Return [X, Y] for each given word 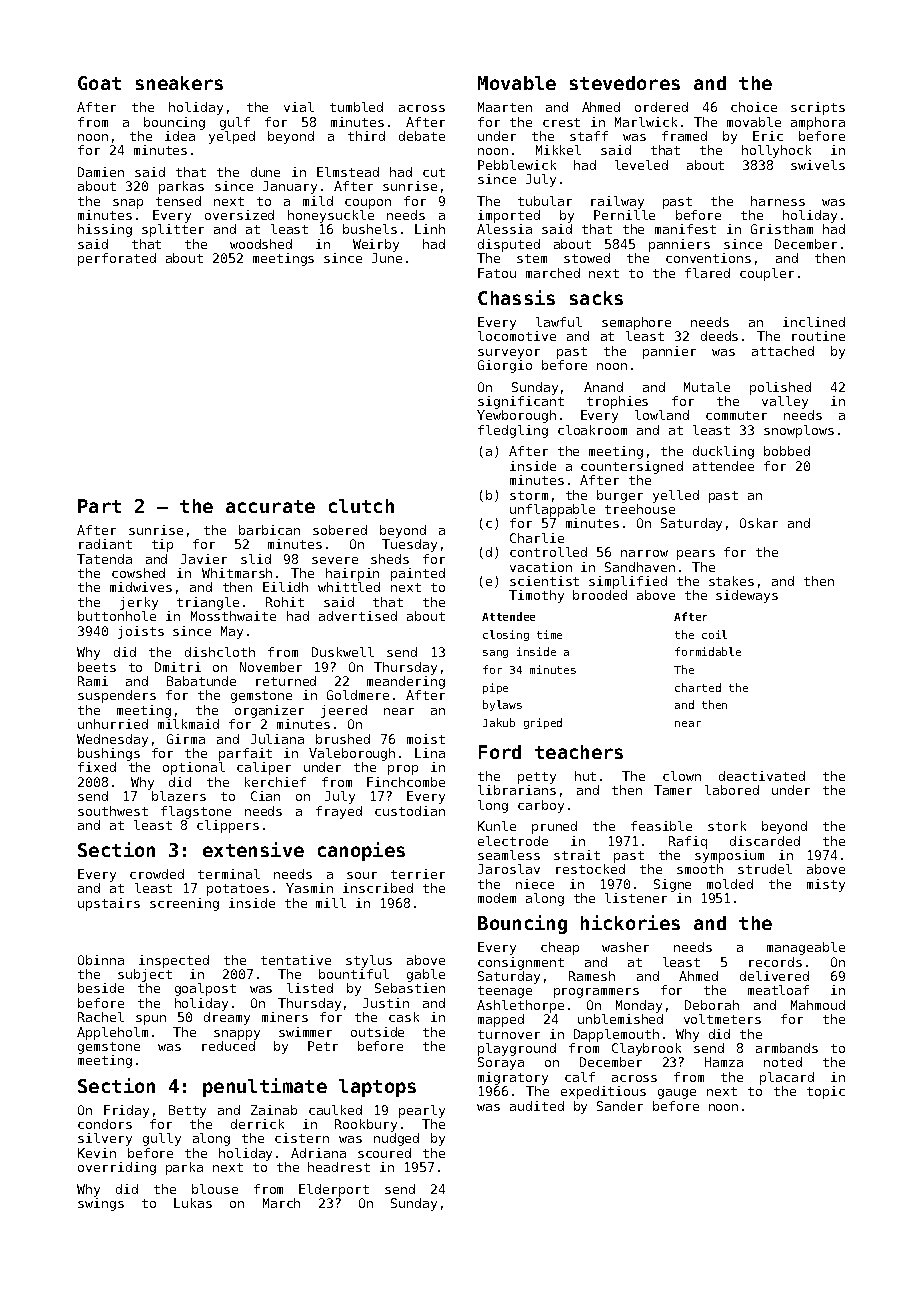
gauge [677, 1094]
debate [422, 136]
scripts [818, 108]
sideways [747, 596]
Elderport [334, 1190]
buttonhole [117, 616]
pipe [495, 688]
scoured [384, 1153]
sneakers [179, 83]
